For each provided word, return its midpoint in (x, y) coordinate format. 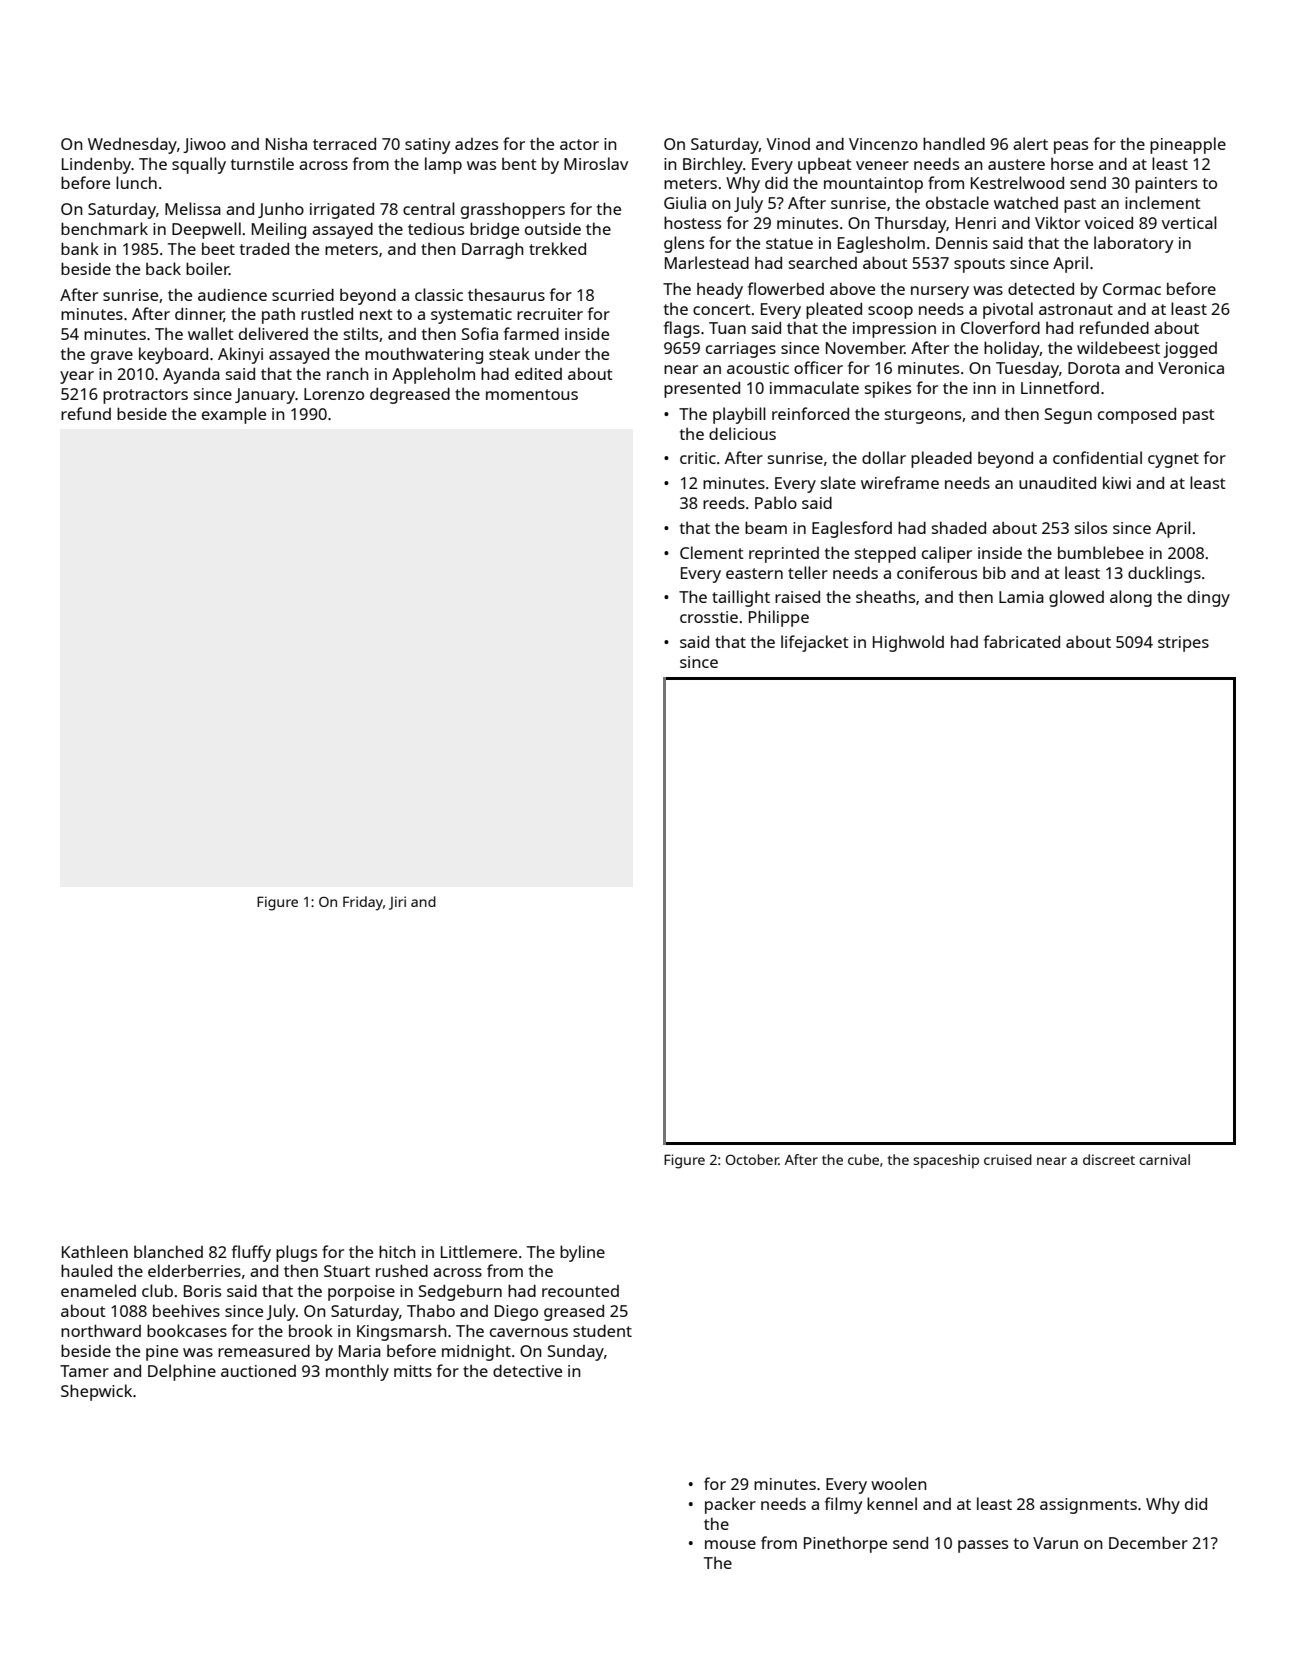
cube (863, 1159)
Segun (1068, 416)
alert (1030, 143)
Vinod (788, 144)
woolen (898, 1483)
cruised (1008, 1159)
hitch (397, 1251)
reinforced (810, 413)
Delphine (182, 1372)
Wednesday (132, 146)
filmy (843, 1505)
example (234, 415)
